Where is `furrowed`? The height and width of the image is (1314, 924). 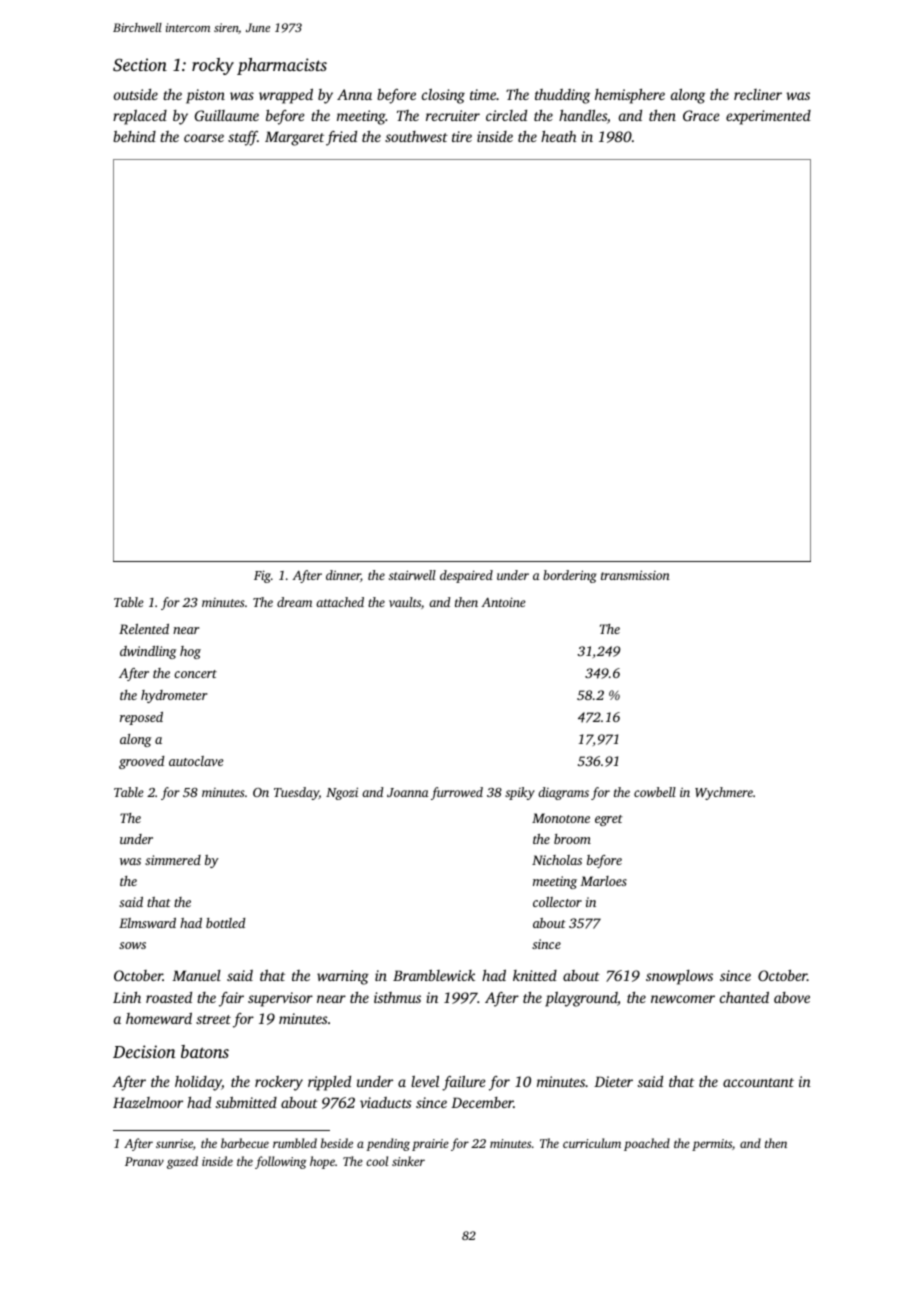 furrowed is located at coordinates (457, 793).
